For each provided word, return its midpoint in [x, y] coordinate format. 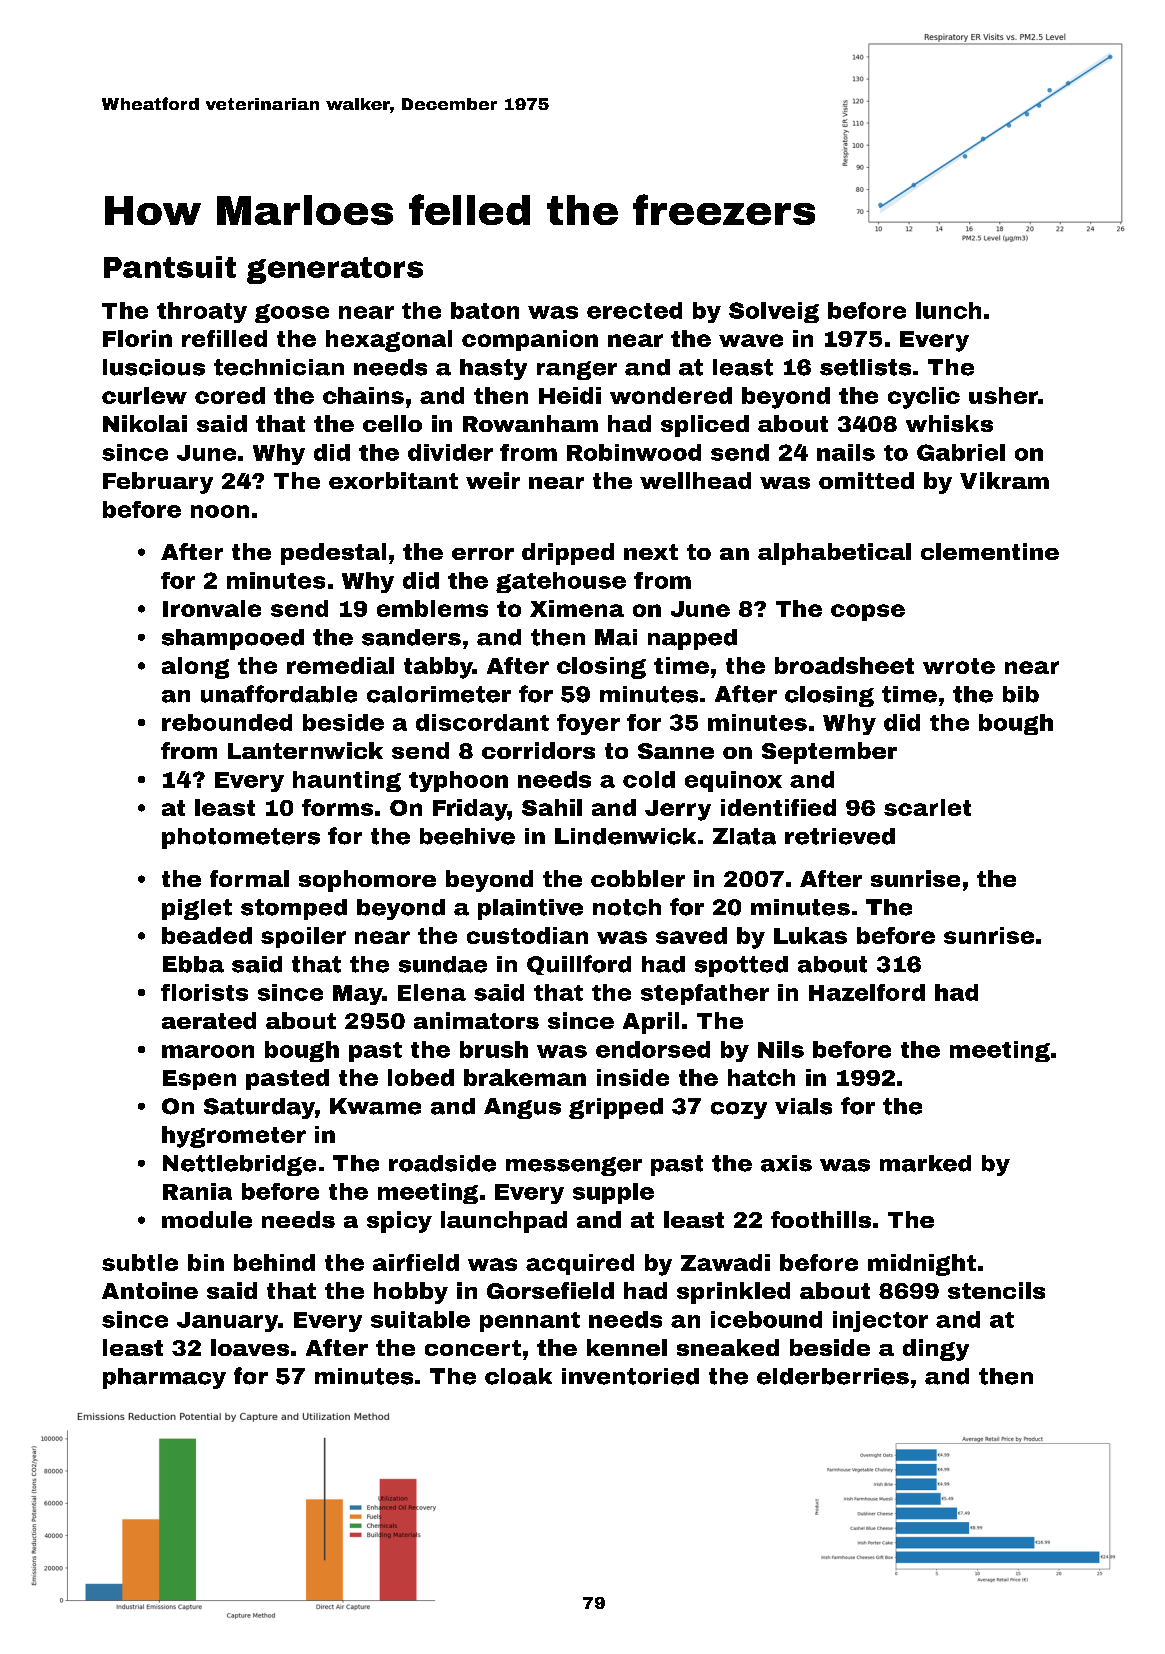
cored [230, 395]
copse [868, 612]
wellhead [695, 480]
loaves [250, 1347]
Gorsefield [550, 1290]
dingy [936, 1350]
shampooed [233, 639]
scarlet [927, 807]
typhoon [458, 781]
